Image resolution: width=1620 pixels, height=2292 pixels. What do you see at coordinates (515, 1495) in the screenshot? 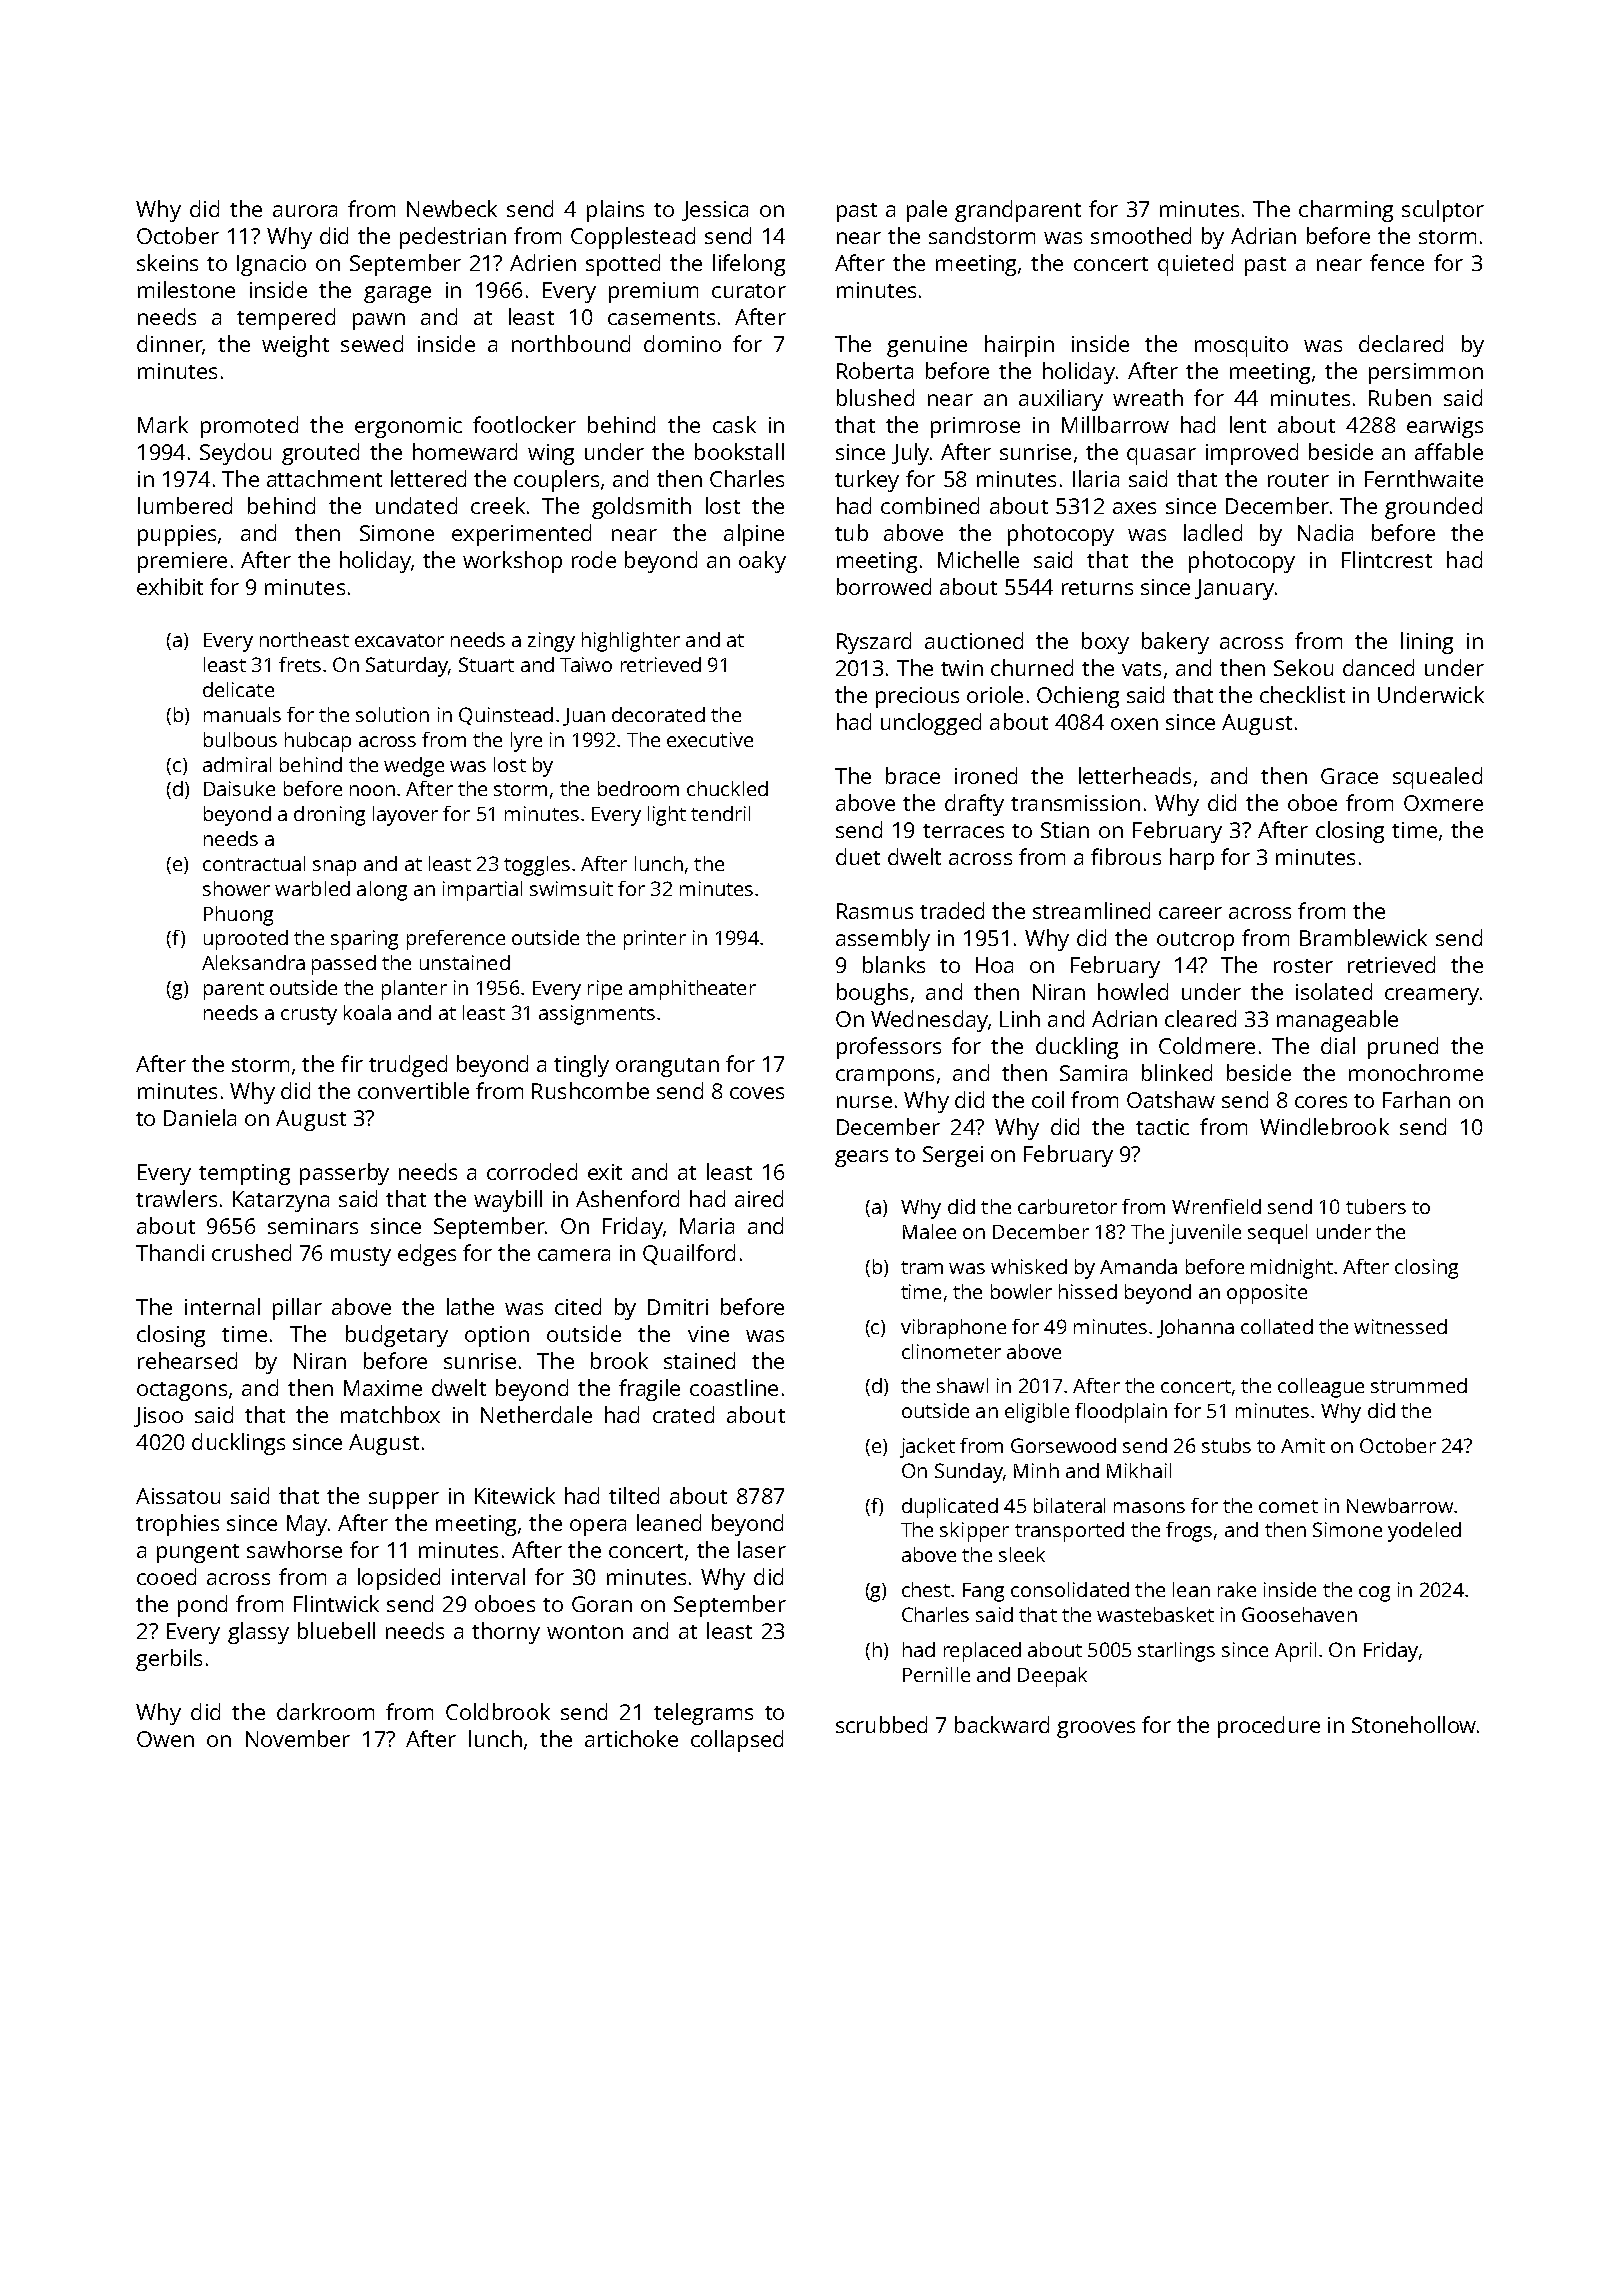
I see `Kitewick` at bounding box center [515, 1495].
